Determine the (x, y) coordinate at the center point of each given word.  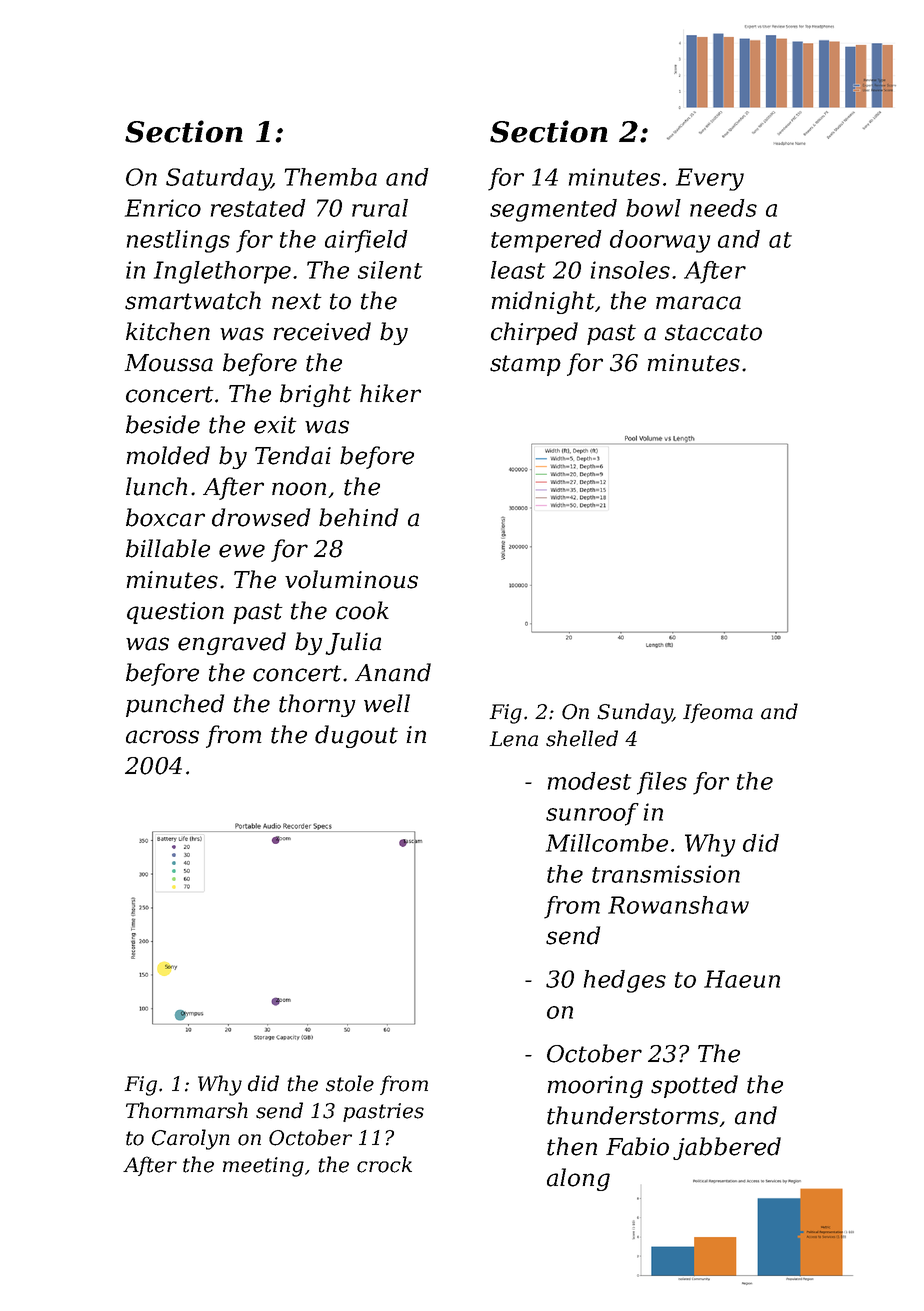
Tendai (293, 455)
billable (168, 548)
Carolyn (191, 1139)
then (572, 1146)
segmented (553, 210)
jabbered (727, 1148)
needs (723, 208)
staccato (713, 332)
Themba (331, 177)
